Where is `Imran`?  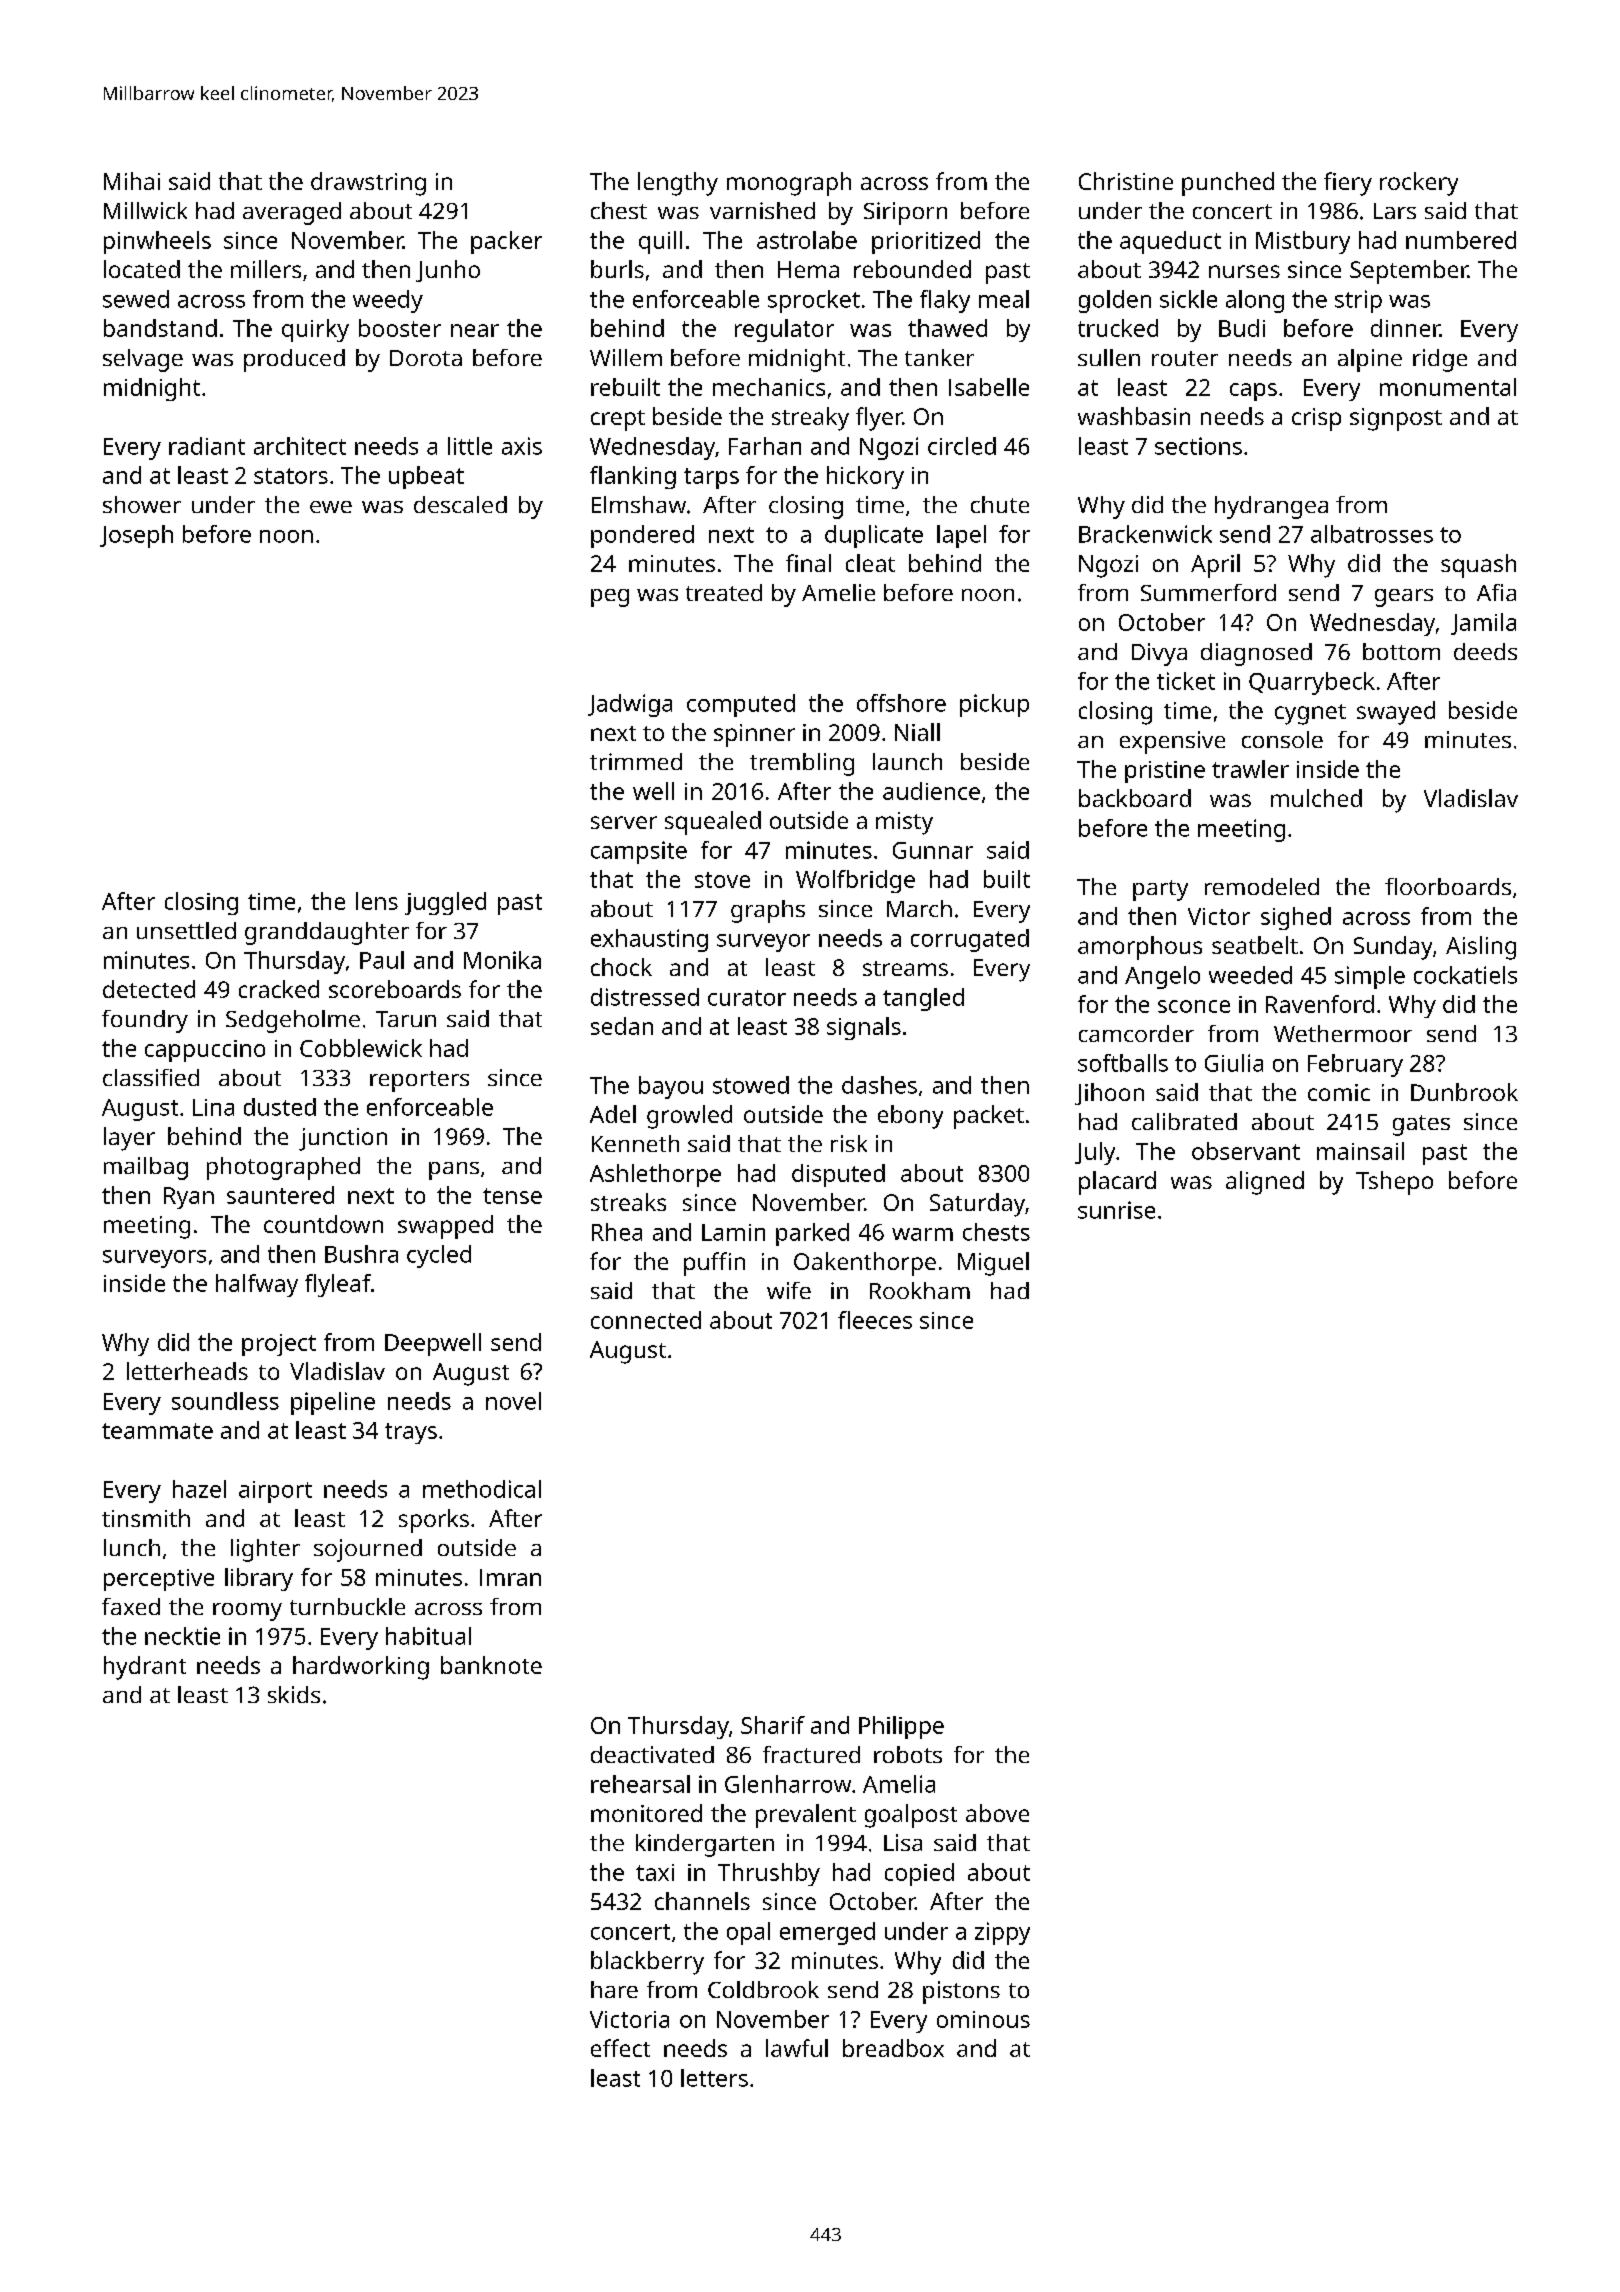
Imran is located at coordinates (510, 1577).
